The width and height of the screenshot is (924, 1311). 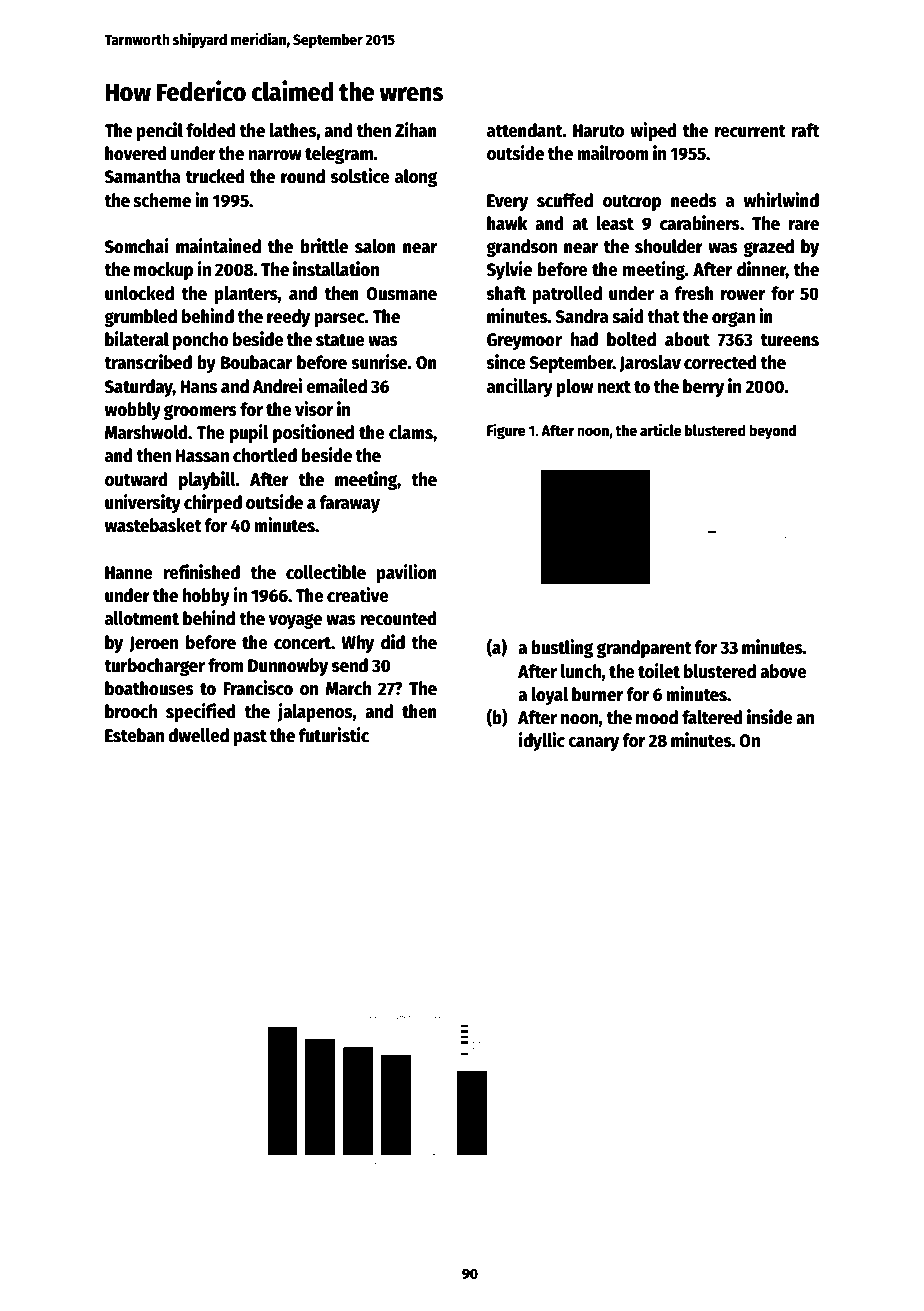 What do you see at coordinates (133, 411) in the screenshot?
I see `wobbly` at bounding box center [133, 411].
